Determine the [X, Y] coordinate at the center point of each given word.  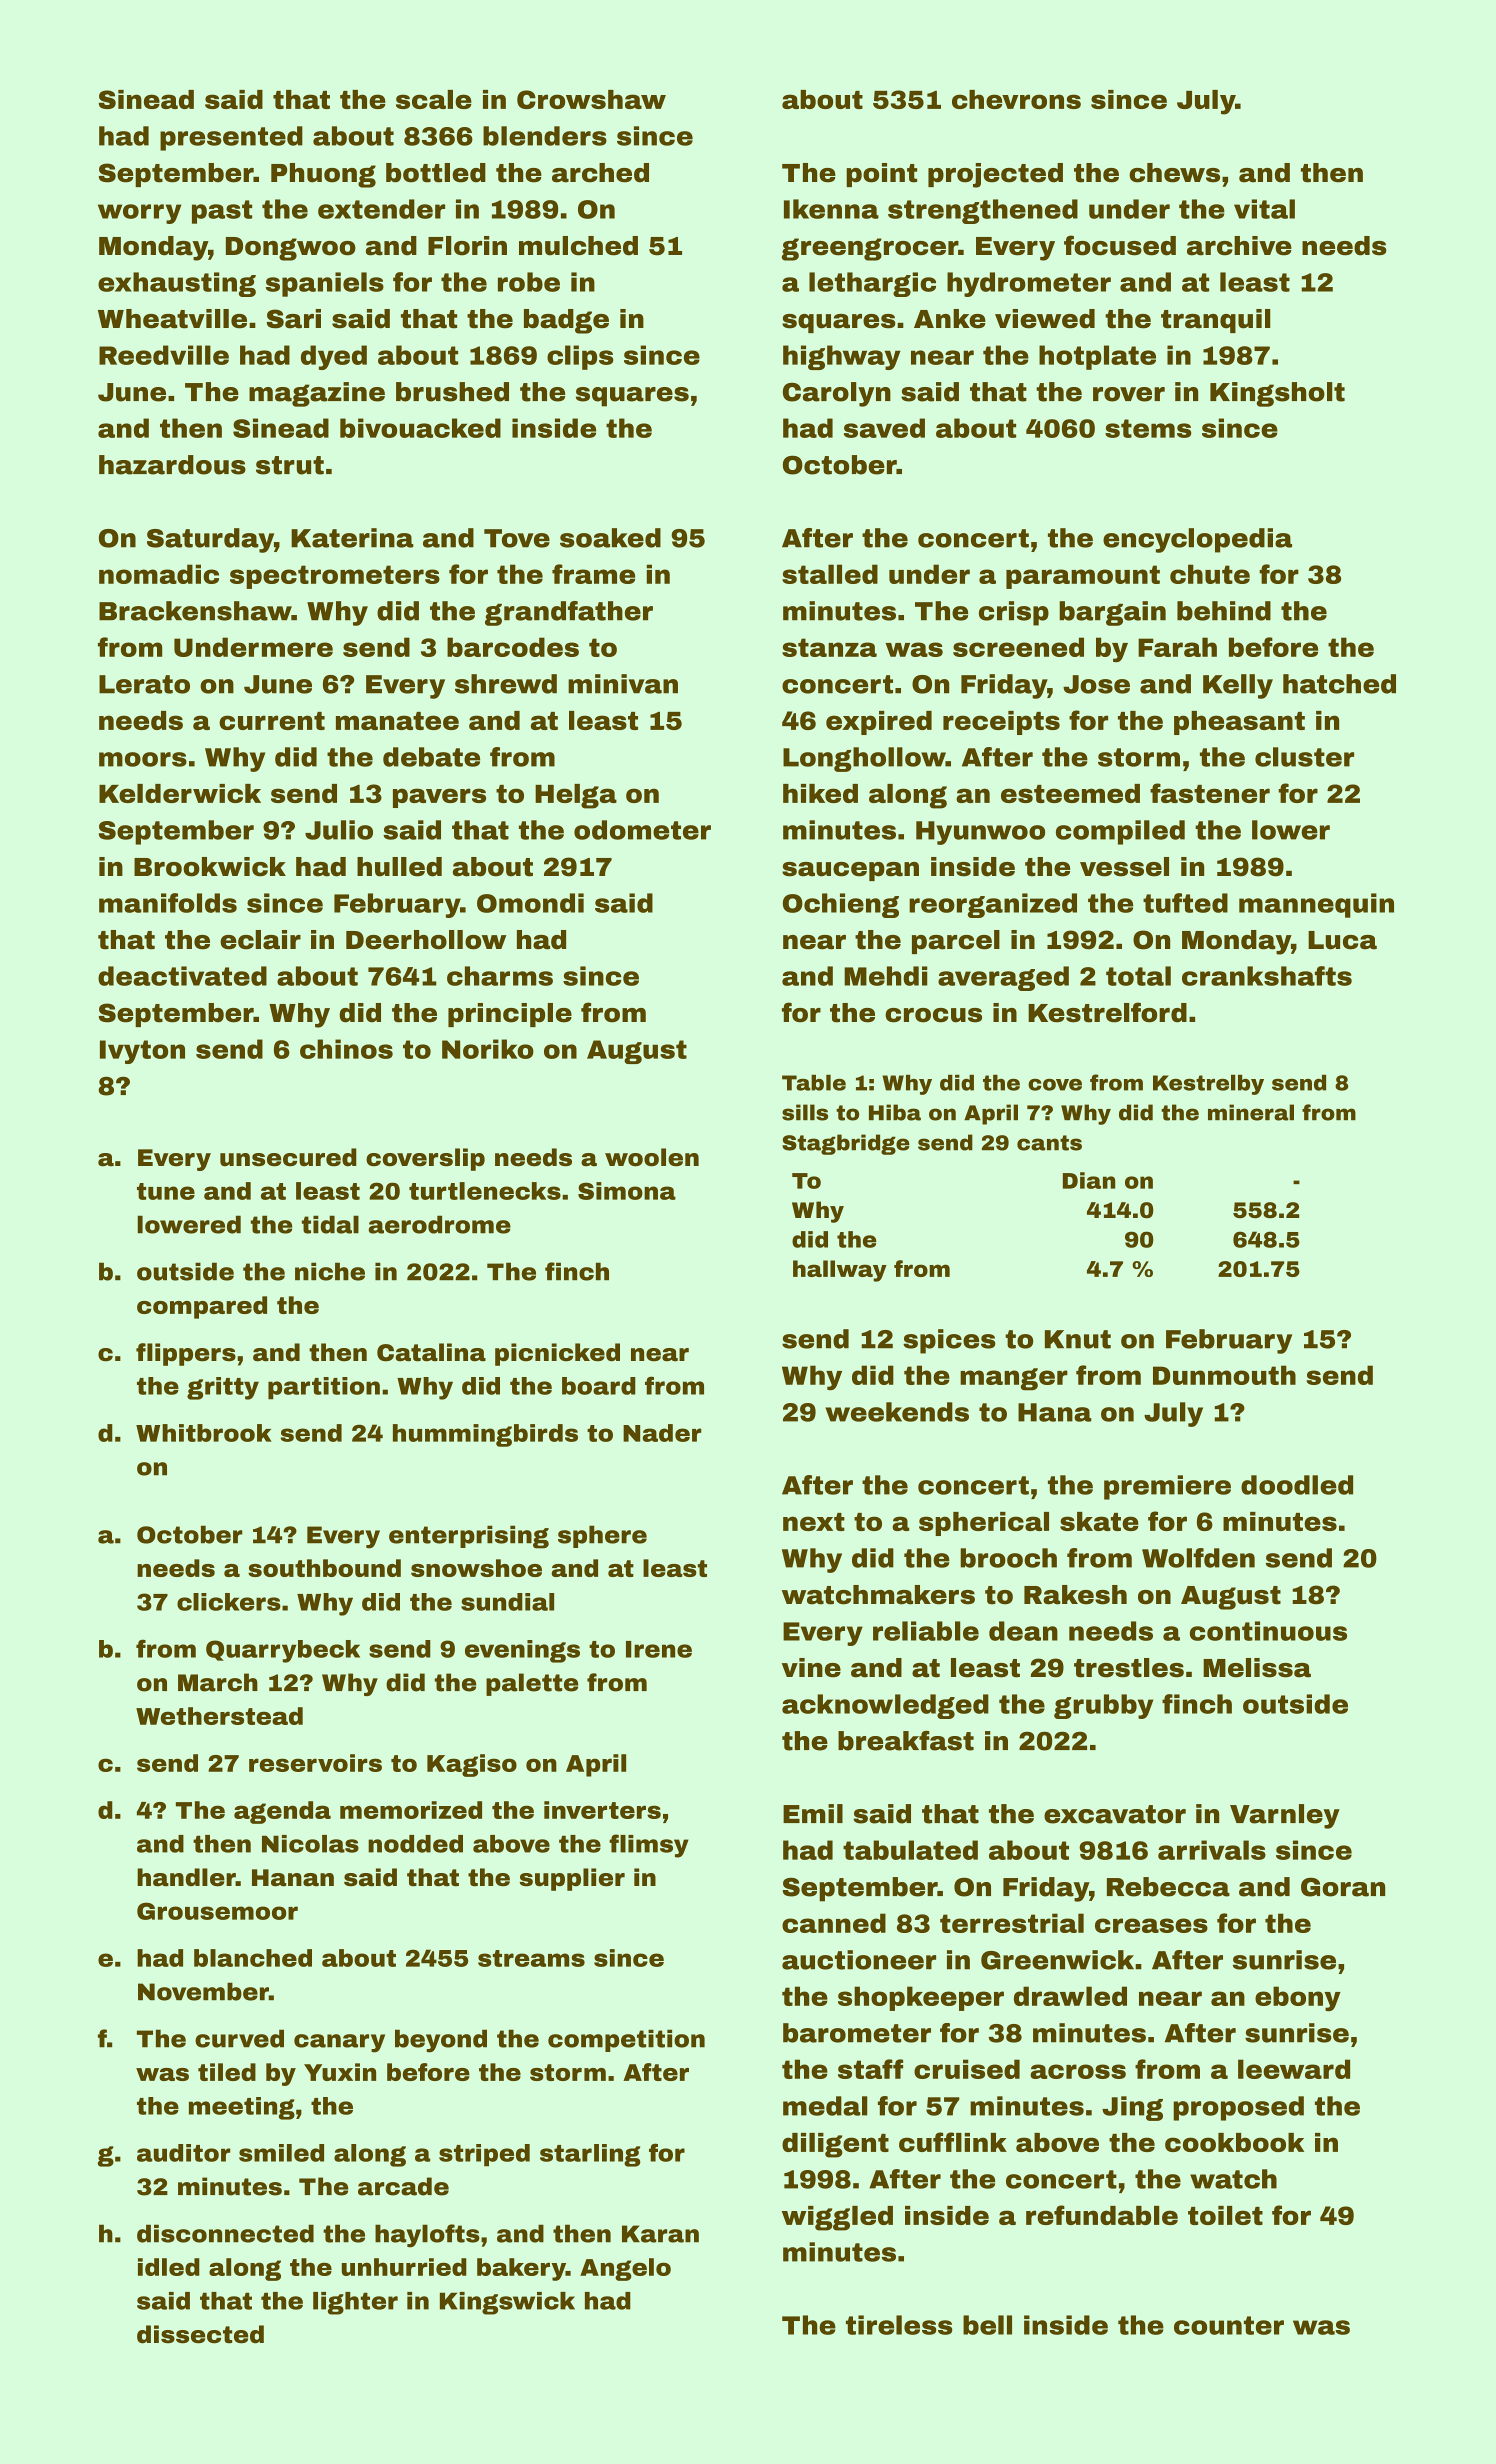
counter [1229, 2325]
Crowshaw [591, 99]
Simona [627, 1191]
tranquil [1215, 321]
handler [186, 1877]
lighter [355, 2303]
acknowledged [885, 1706]
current [272, 721]
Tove [517, 538]
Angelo [625, 2269]
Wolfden [1198, 1558]
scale [434, 99]
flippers [186, 1354]
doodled [1297, 1485]
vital [1264, 209]
